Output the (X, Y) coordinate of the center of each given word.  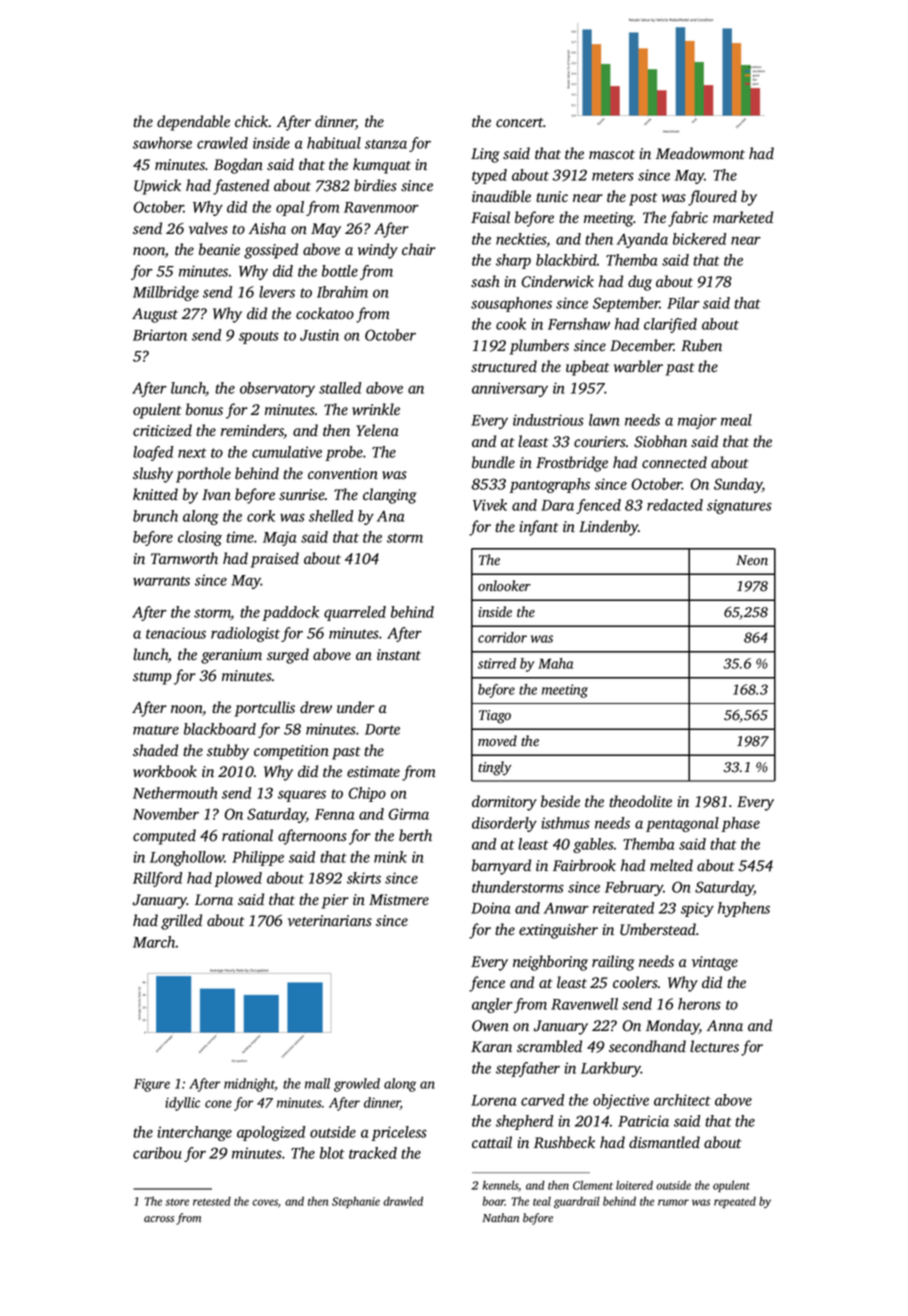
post (643, 199)
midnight (249, 1085)
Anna (725, 1025)
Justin (319, 335)
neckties (521, 240)
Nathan (500, 1217)
